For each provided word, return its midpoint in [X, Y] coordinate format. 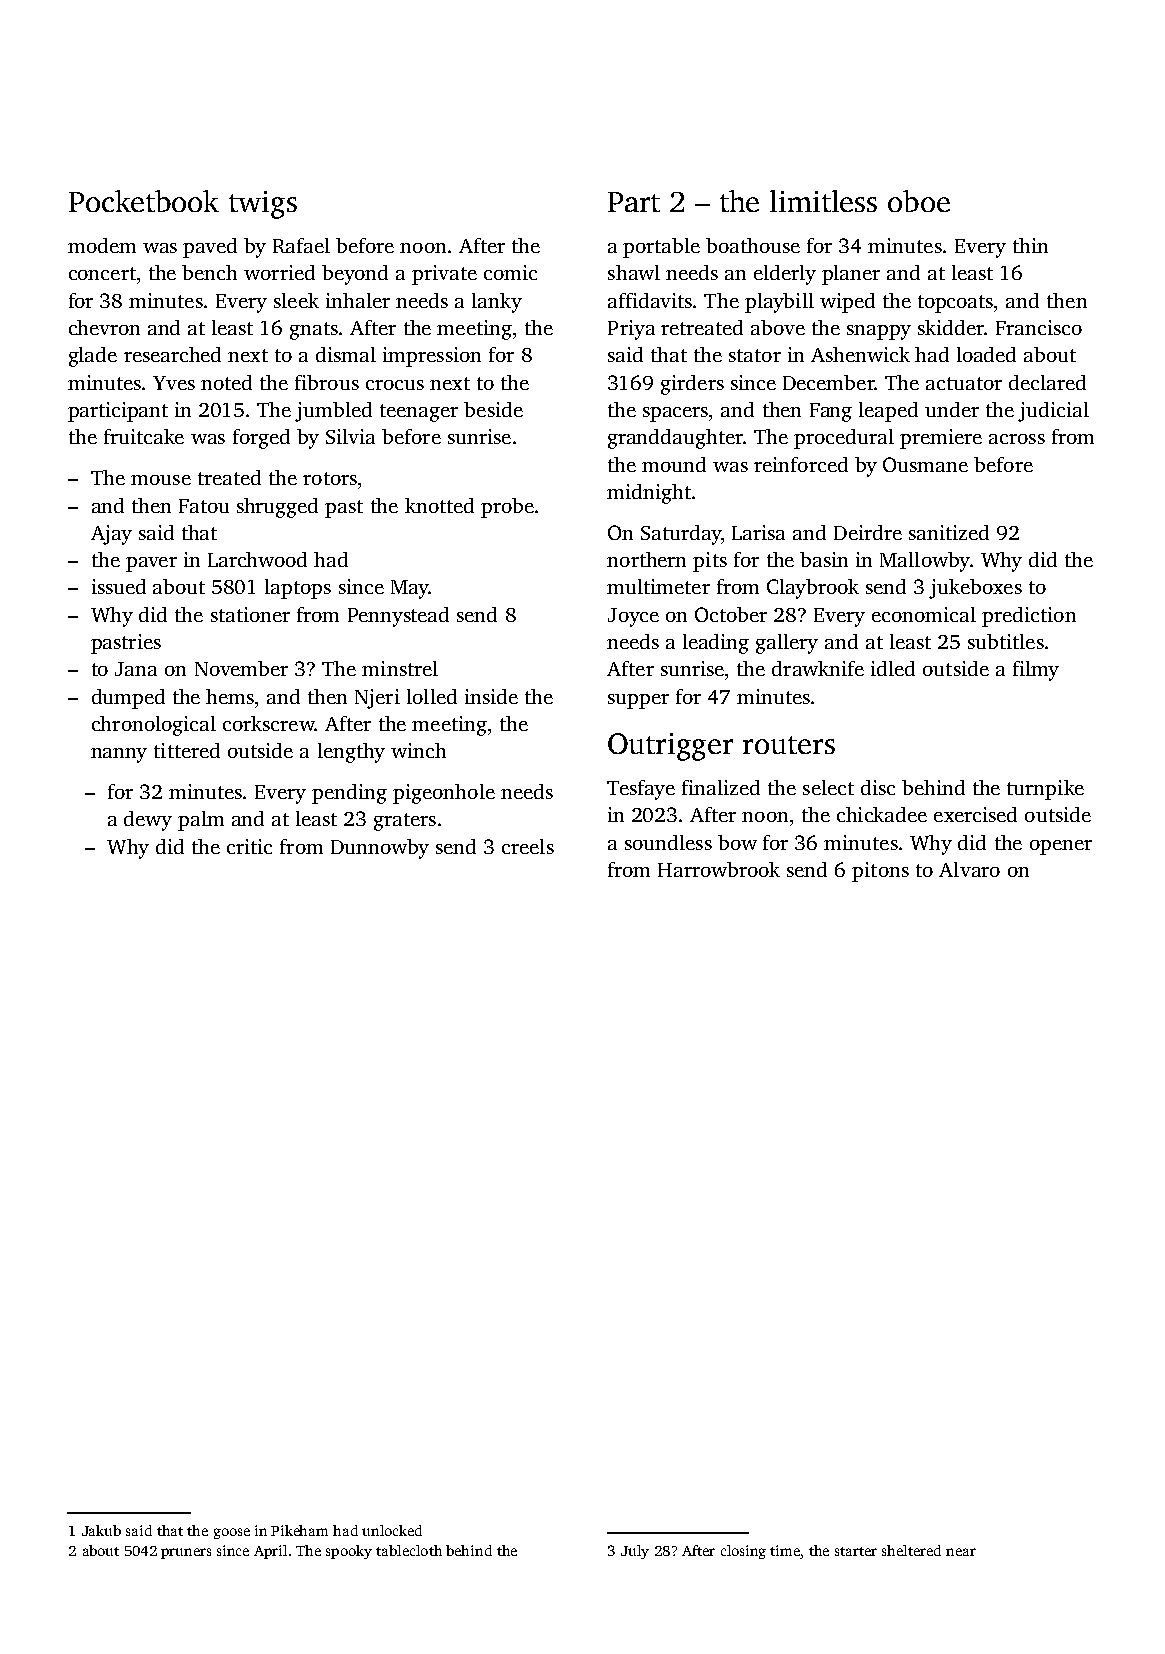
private [444, 275]
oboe [919, 201]
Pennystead [398, 617]
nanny [119, 755]
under [952, 409]
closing [743, 1552]
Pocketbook [144, 201]
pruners [186, 1553]
